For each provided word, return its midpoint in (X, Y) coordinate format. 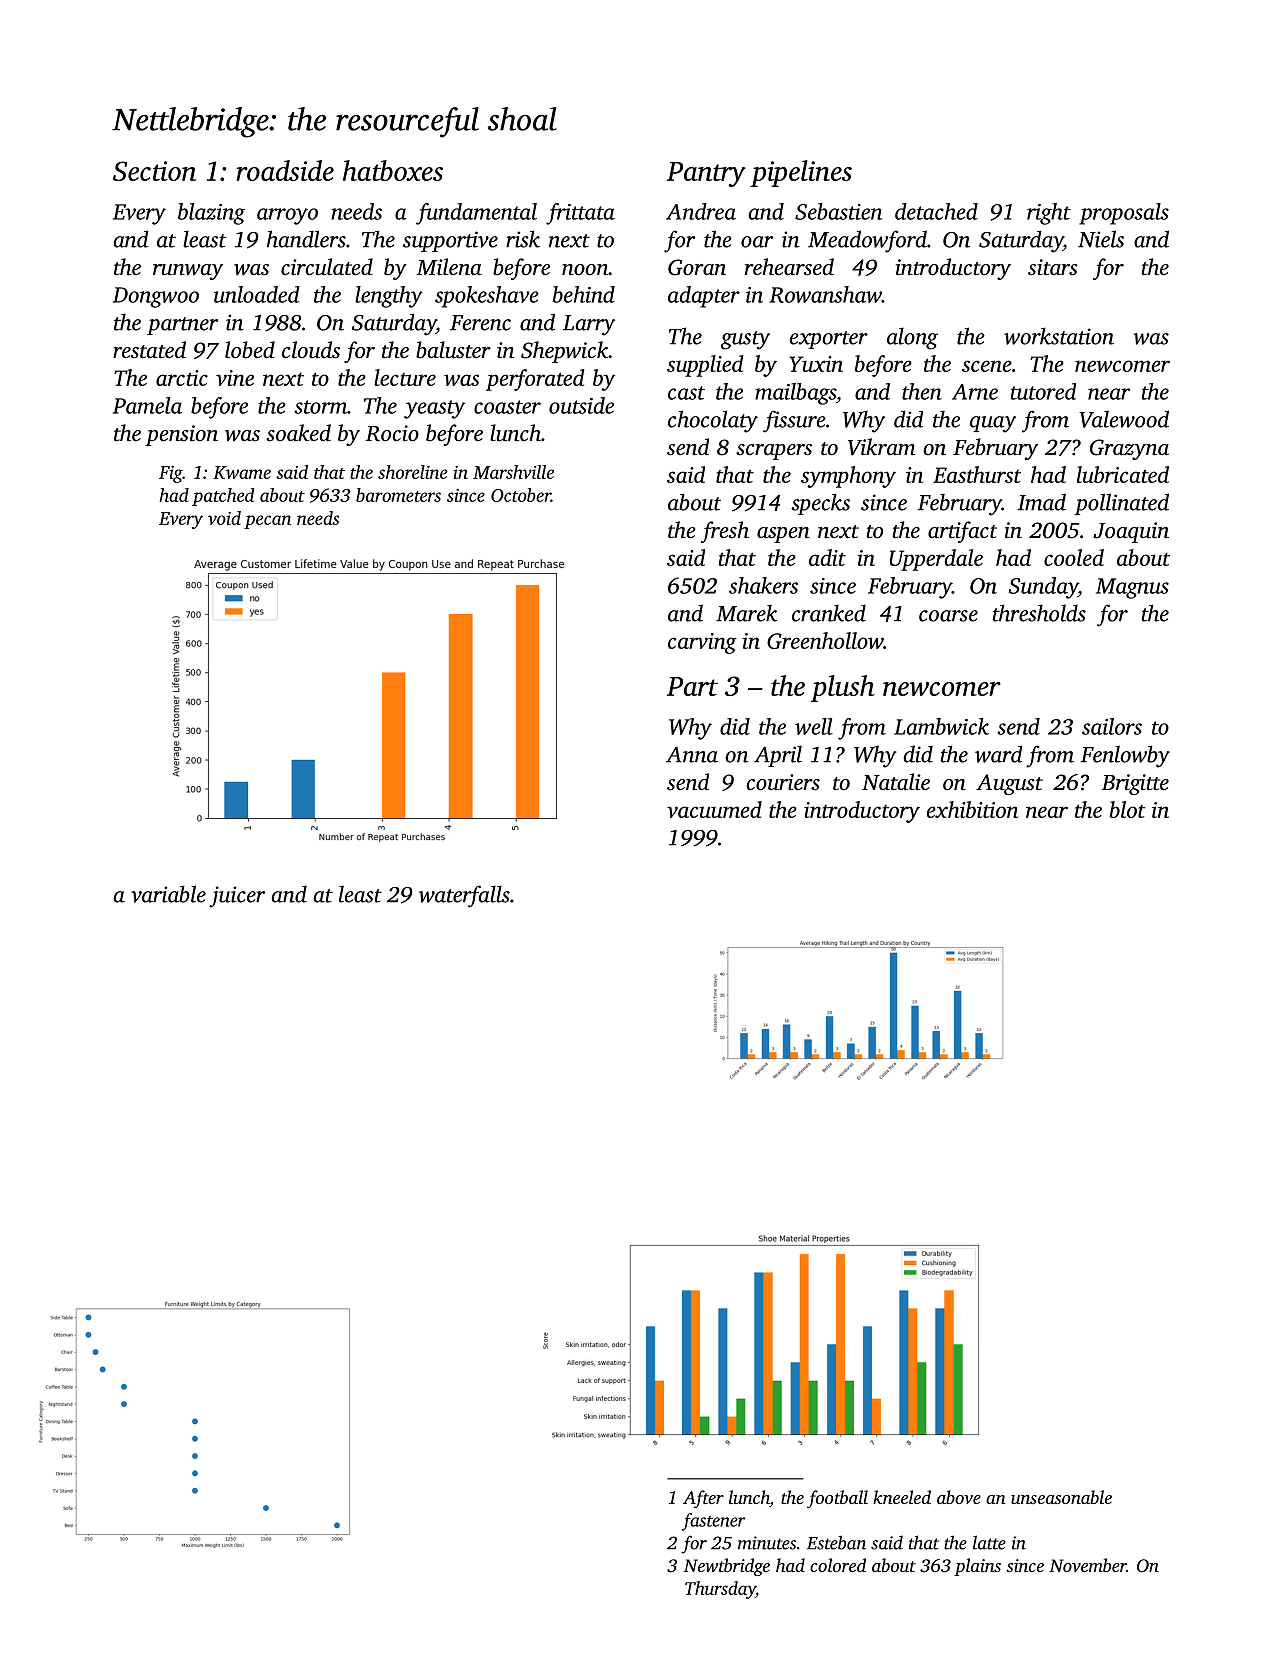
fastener (713, 1522)
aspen (783, 535)
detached (936, 211)
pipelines (801, 173)
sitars (1053, 267)
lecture (405, 377)
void (224, 518)
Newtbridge (727, 1567)
